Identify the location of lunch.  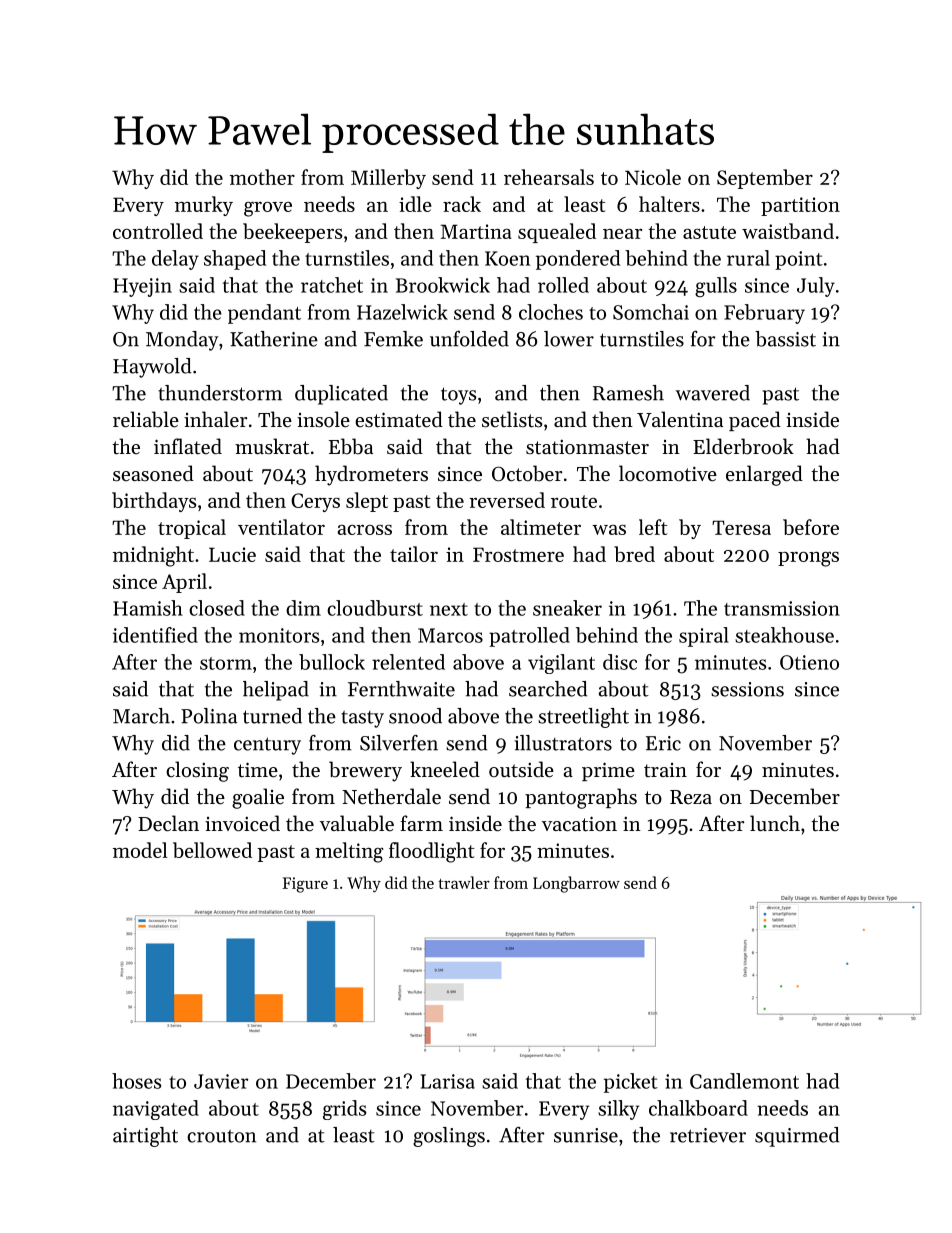
(775, 823).
